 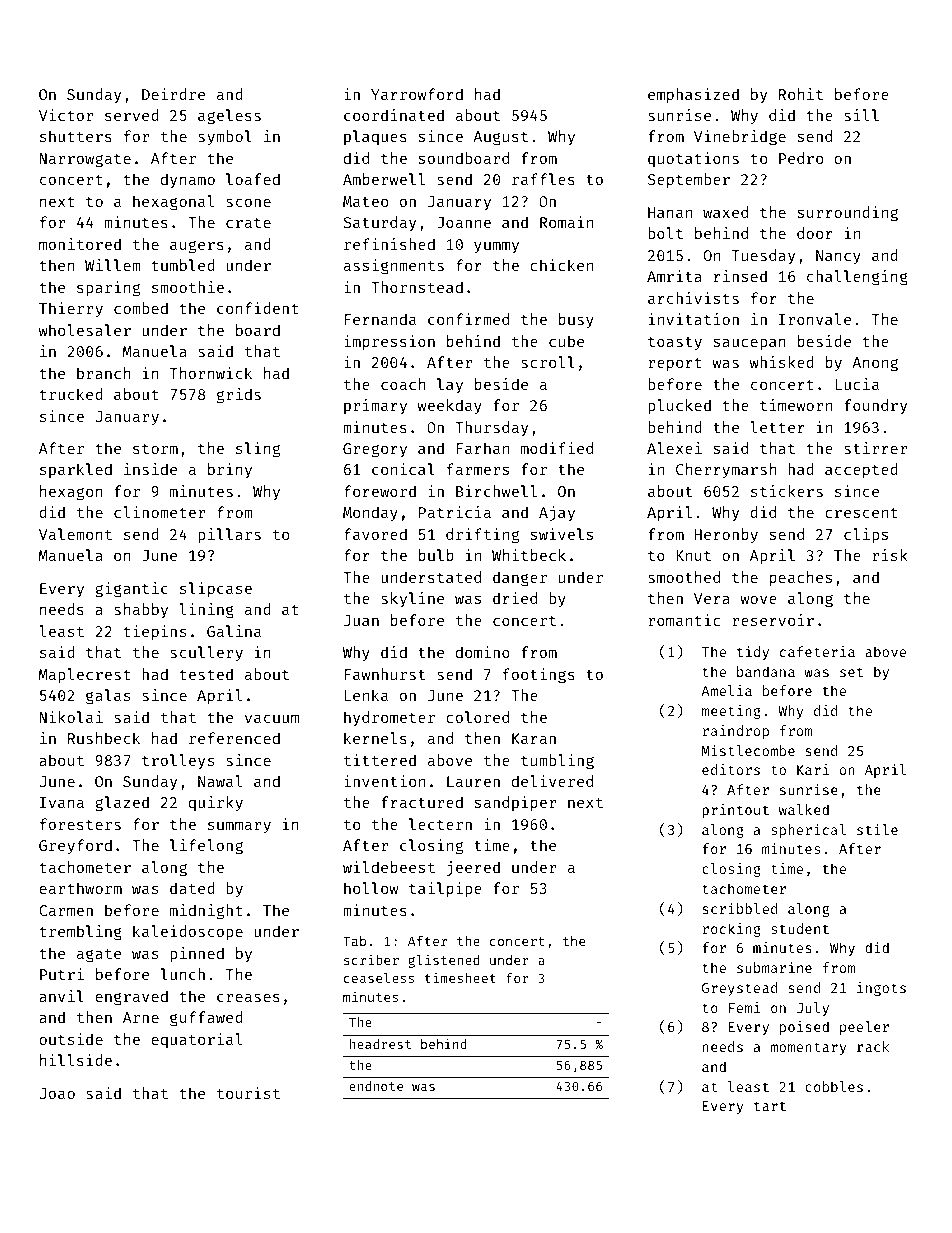 What do you see at coordinates (183, 974) in the screenshot?
I see `lunch` at bounding box center [183, 974].
